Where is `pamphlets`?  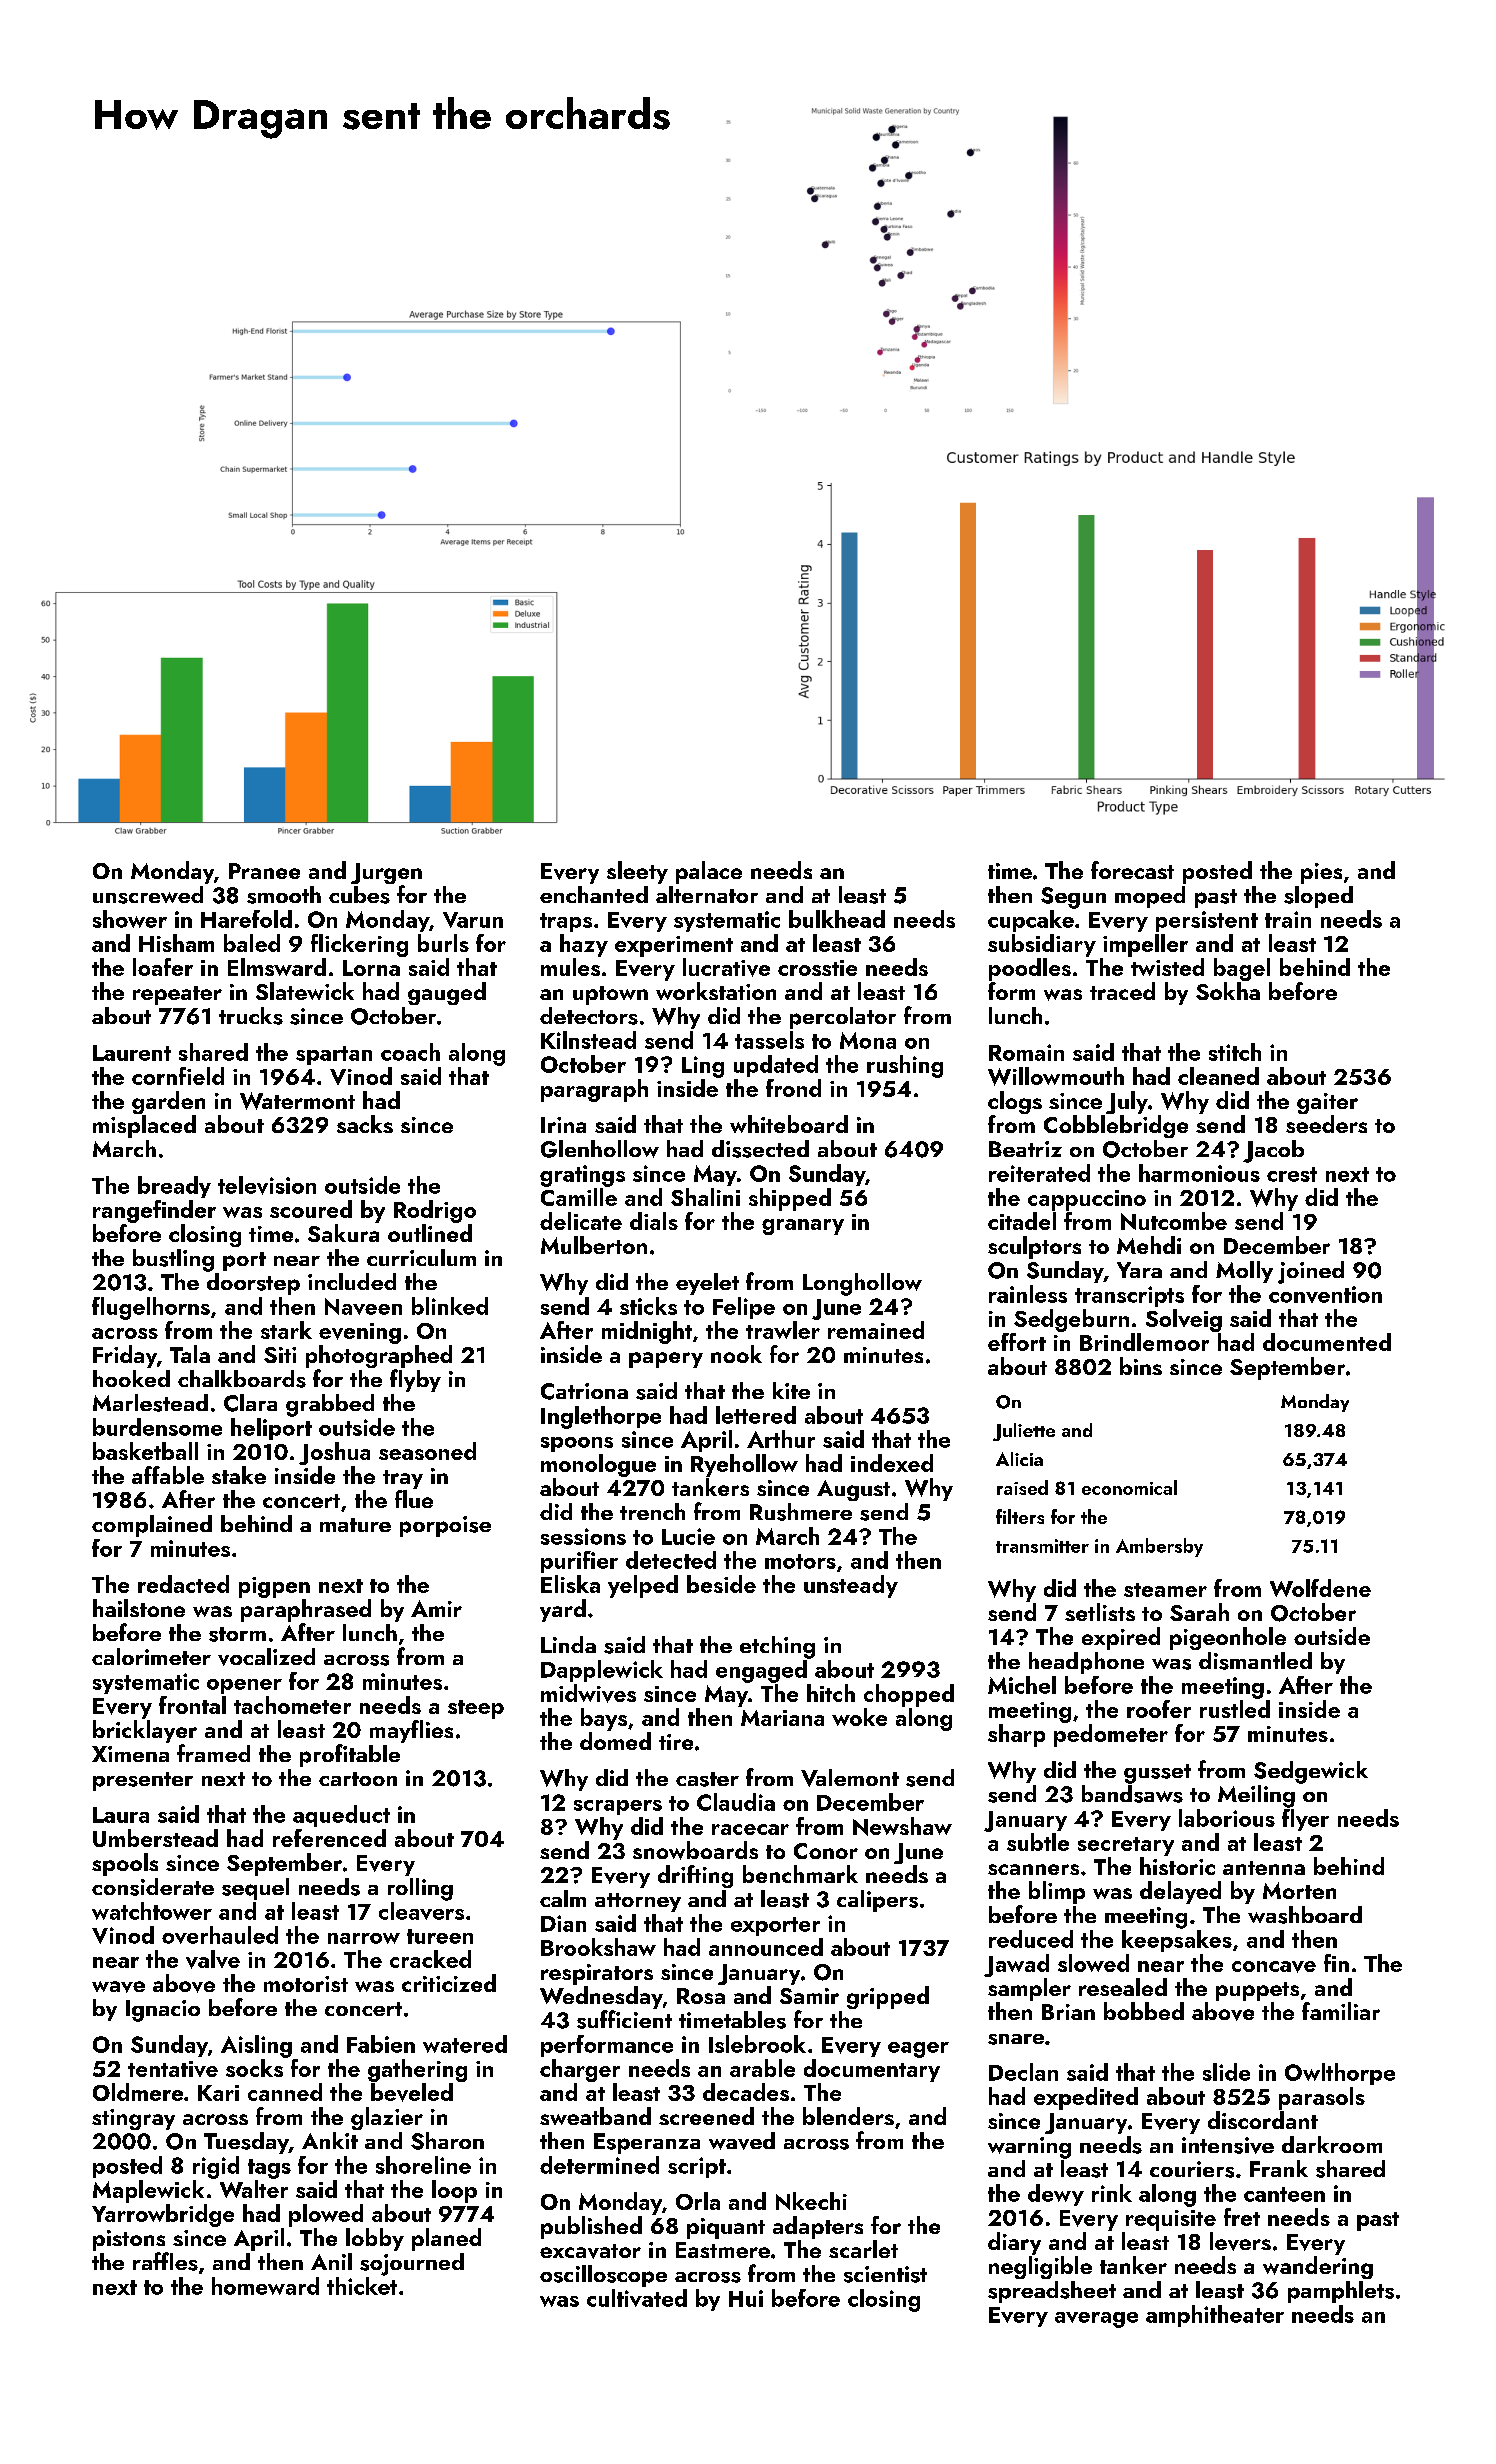
pamphlets is located at coordinates (1341, 2292).
